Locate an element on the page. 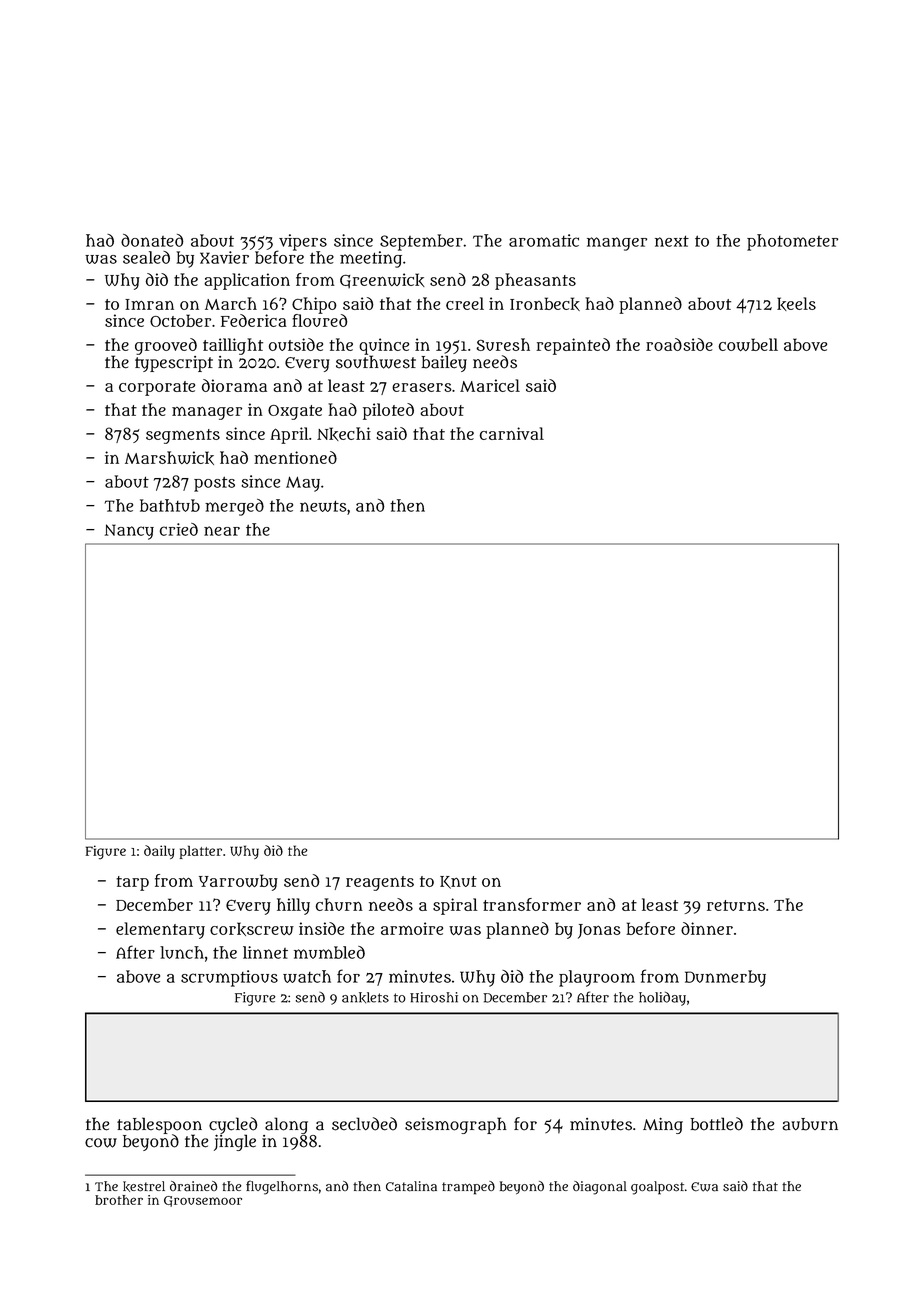  sealed is located at coordinates (146, 257).
